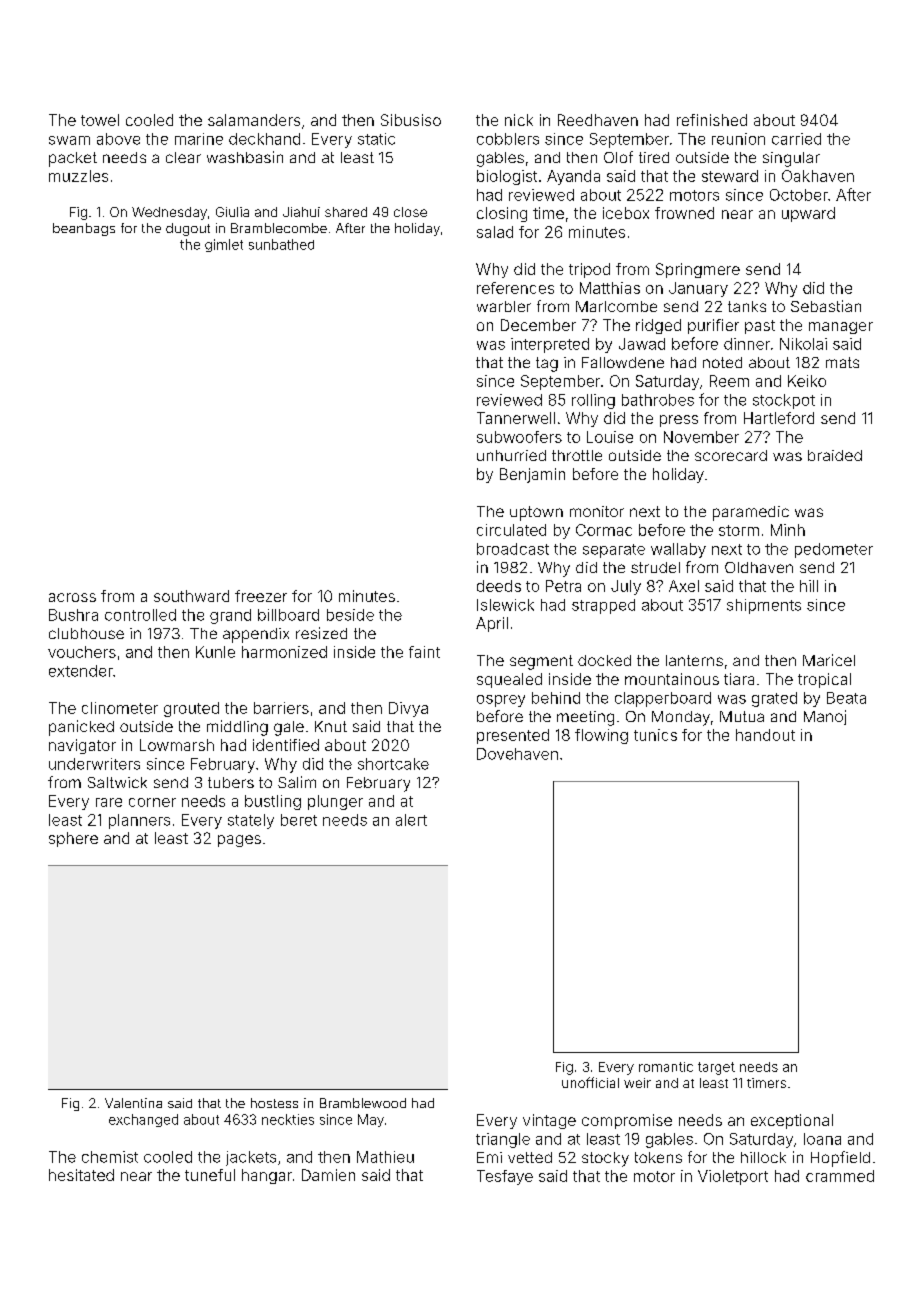 This image has height=1308, width=924. I want to click on beanbags, so click(84, 229).
